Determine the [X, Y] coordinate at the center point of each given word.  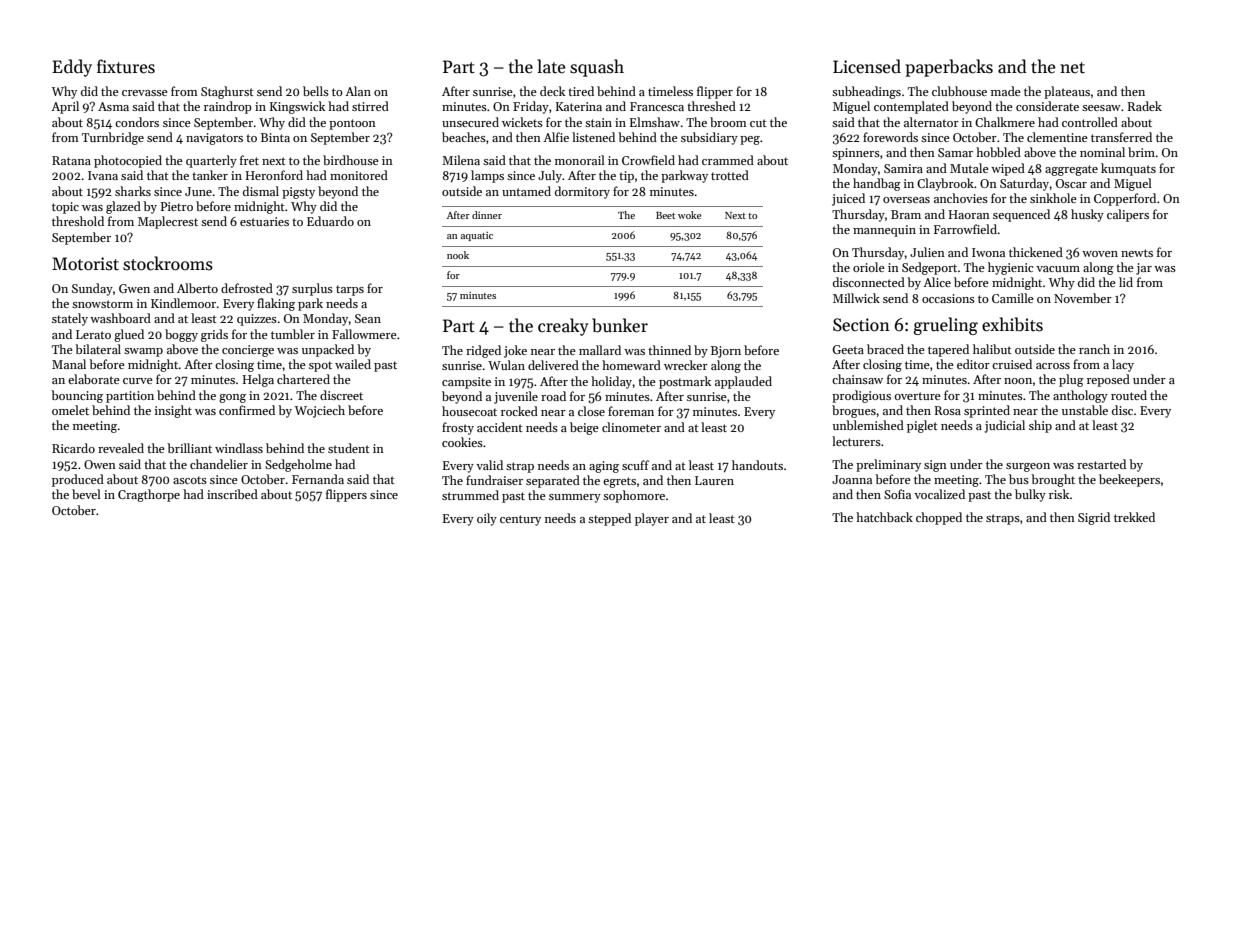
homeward [631, 365]
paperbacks [949, 68]
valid [489, 465]
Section [861, 325]
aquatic [477, 236]
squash [597, 68]
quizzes [257, 320]
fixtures [126, 66]
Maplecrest [168, 222]
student [349, 448]
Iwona [988, 252]
